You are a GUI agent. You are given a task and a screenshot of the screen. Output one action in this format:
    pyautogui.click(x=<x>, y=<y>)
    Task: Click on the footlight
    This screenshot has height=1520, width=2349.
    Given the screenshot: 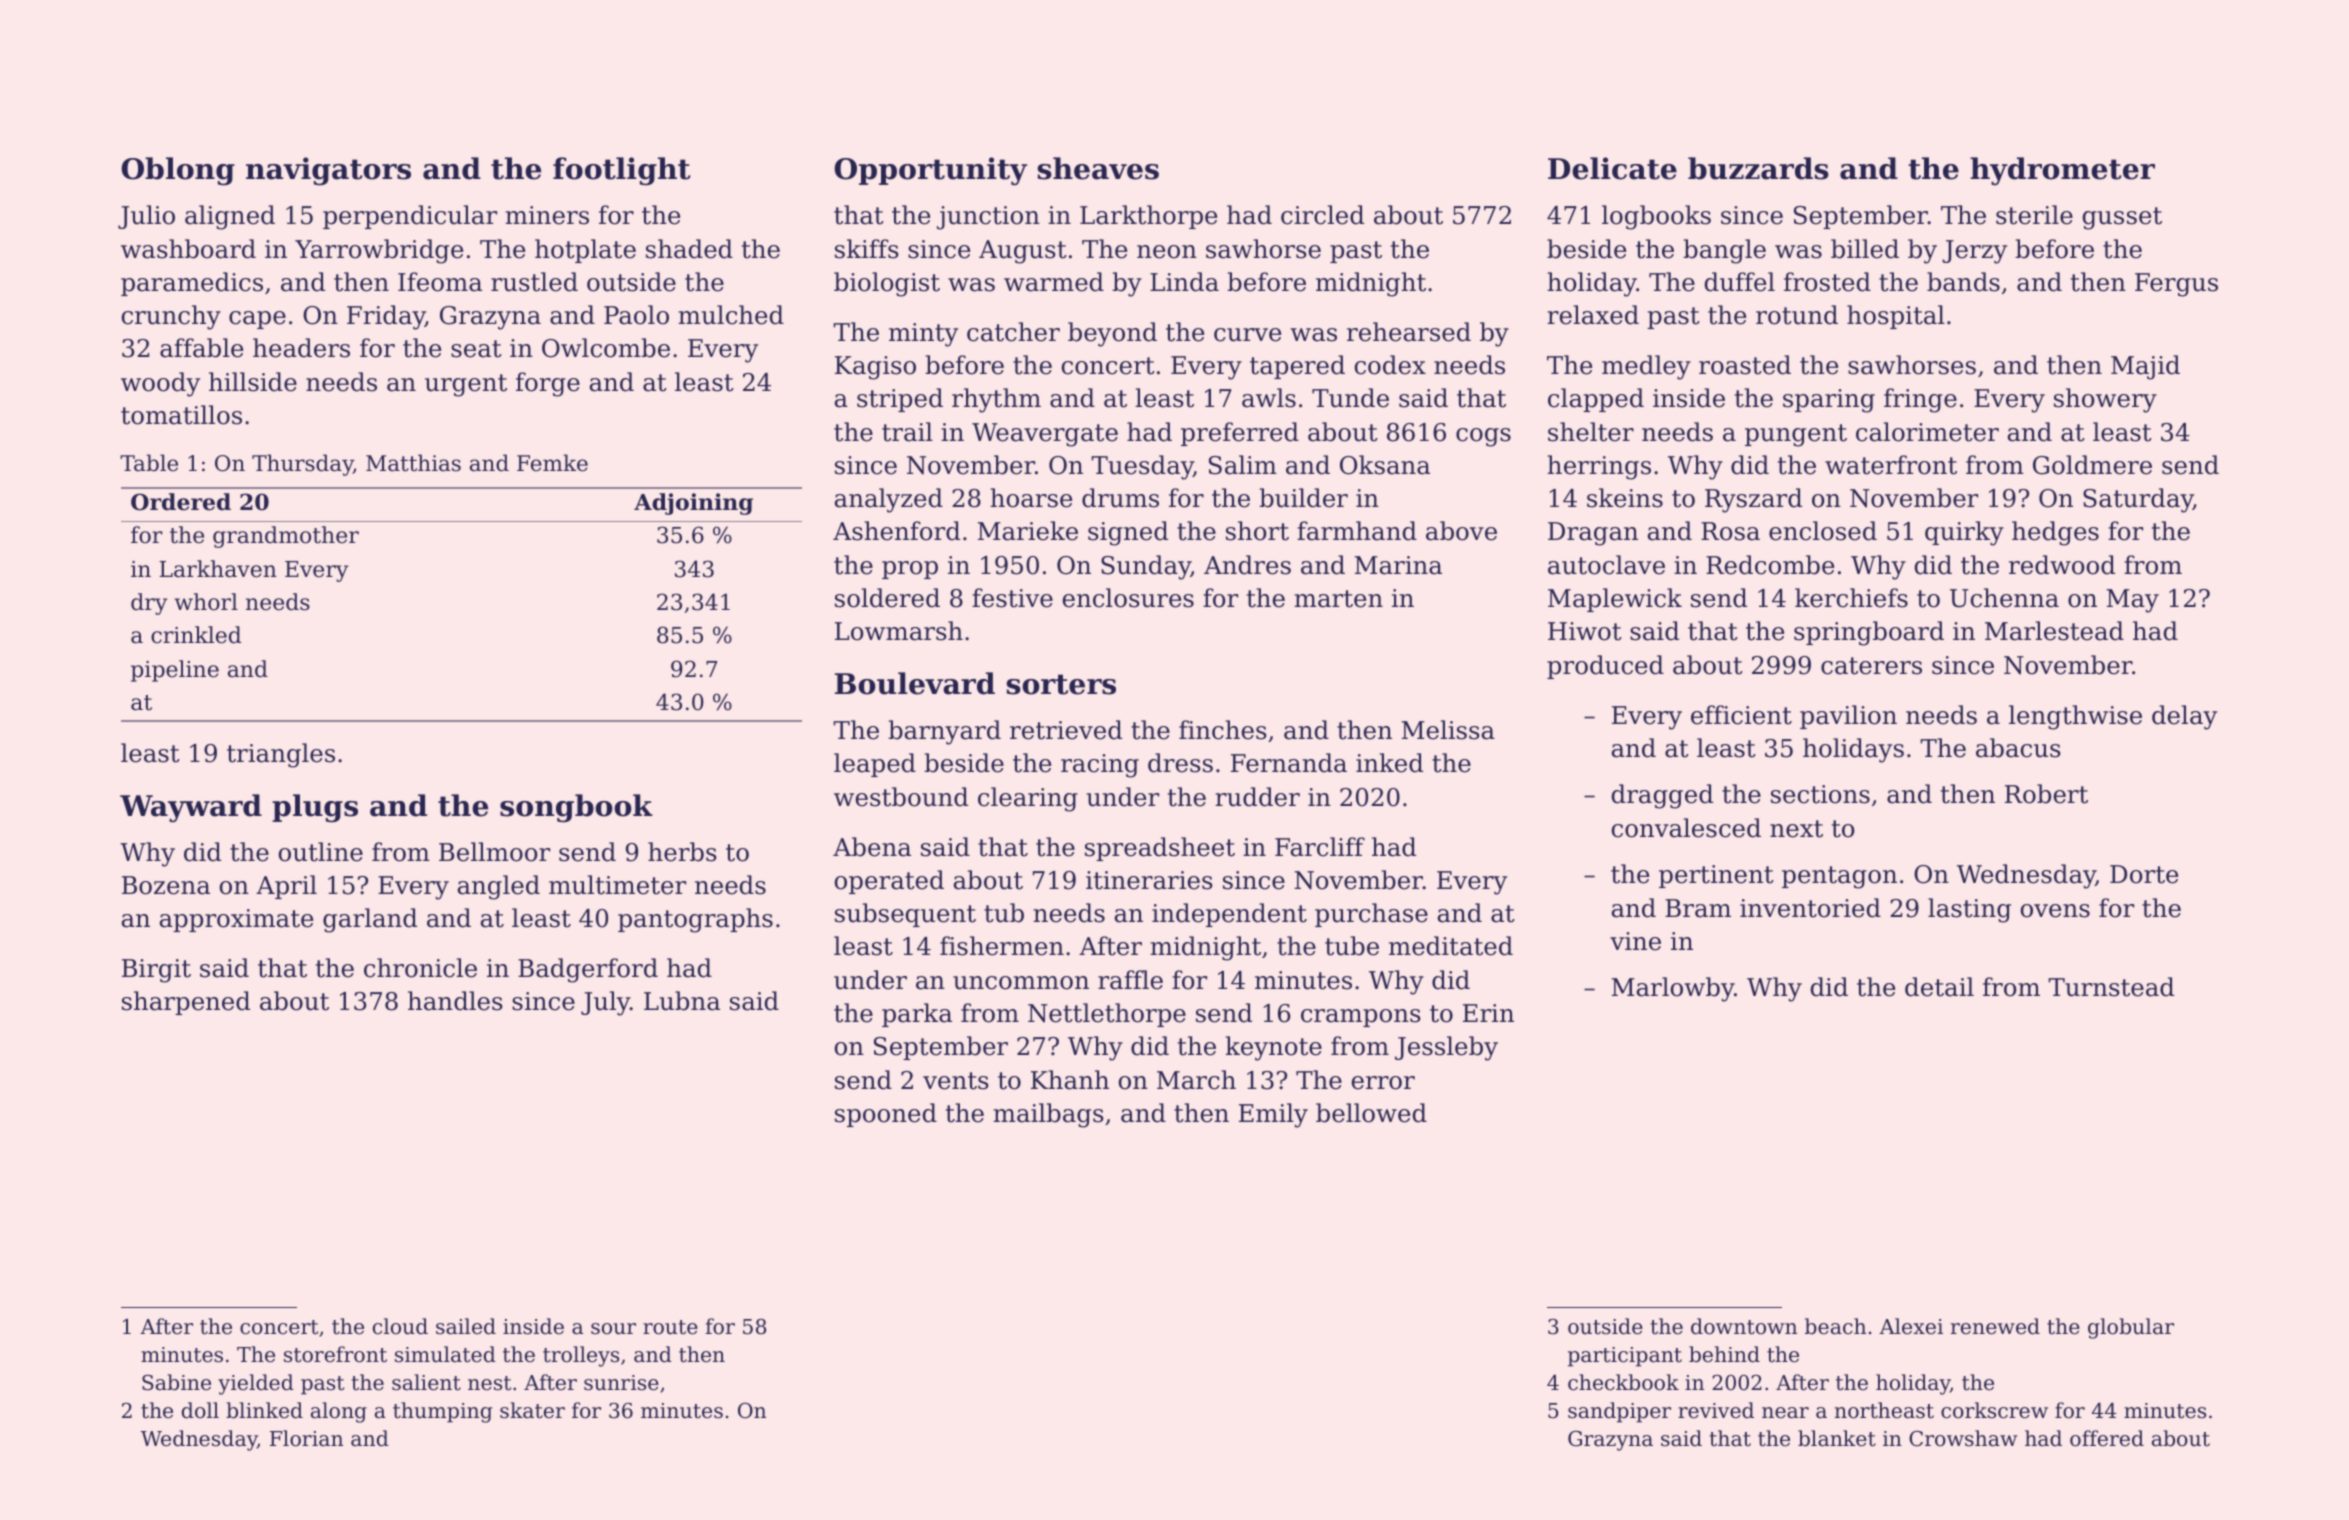 What is the action you would take?
    pyautogui.click(x=622, y=171)
